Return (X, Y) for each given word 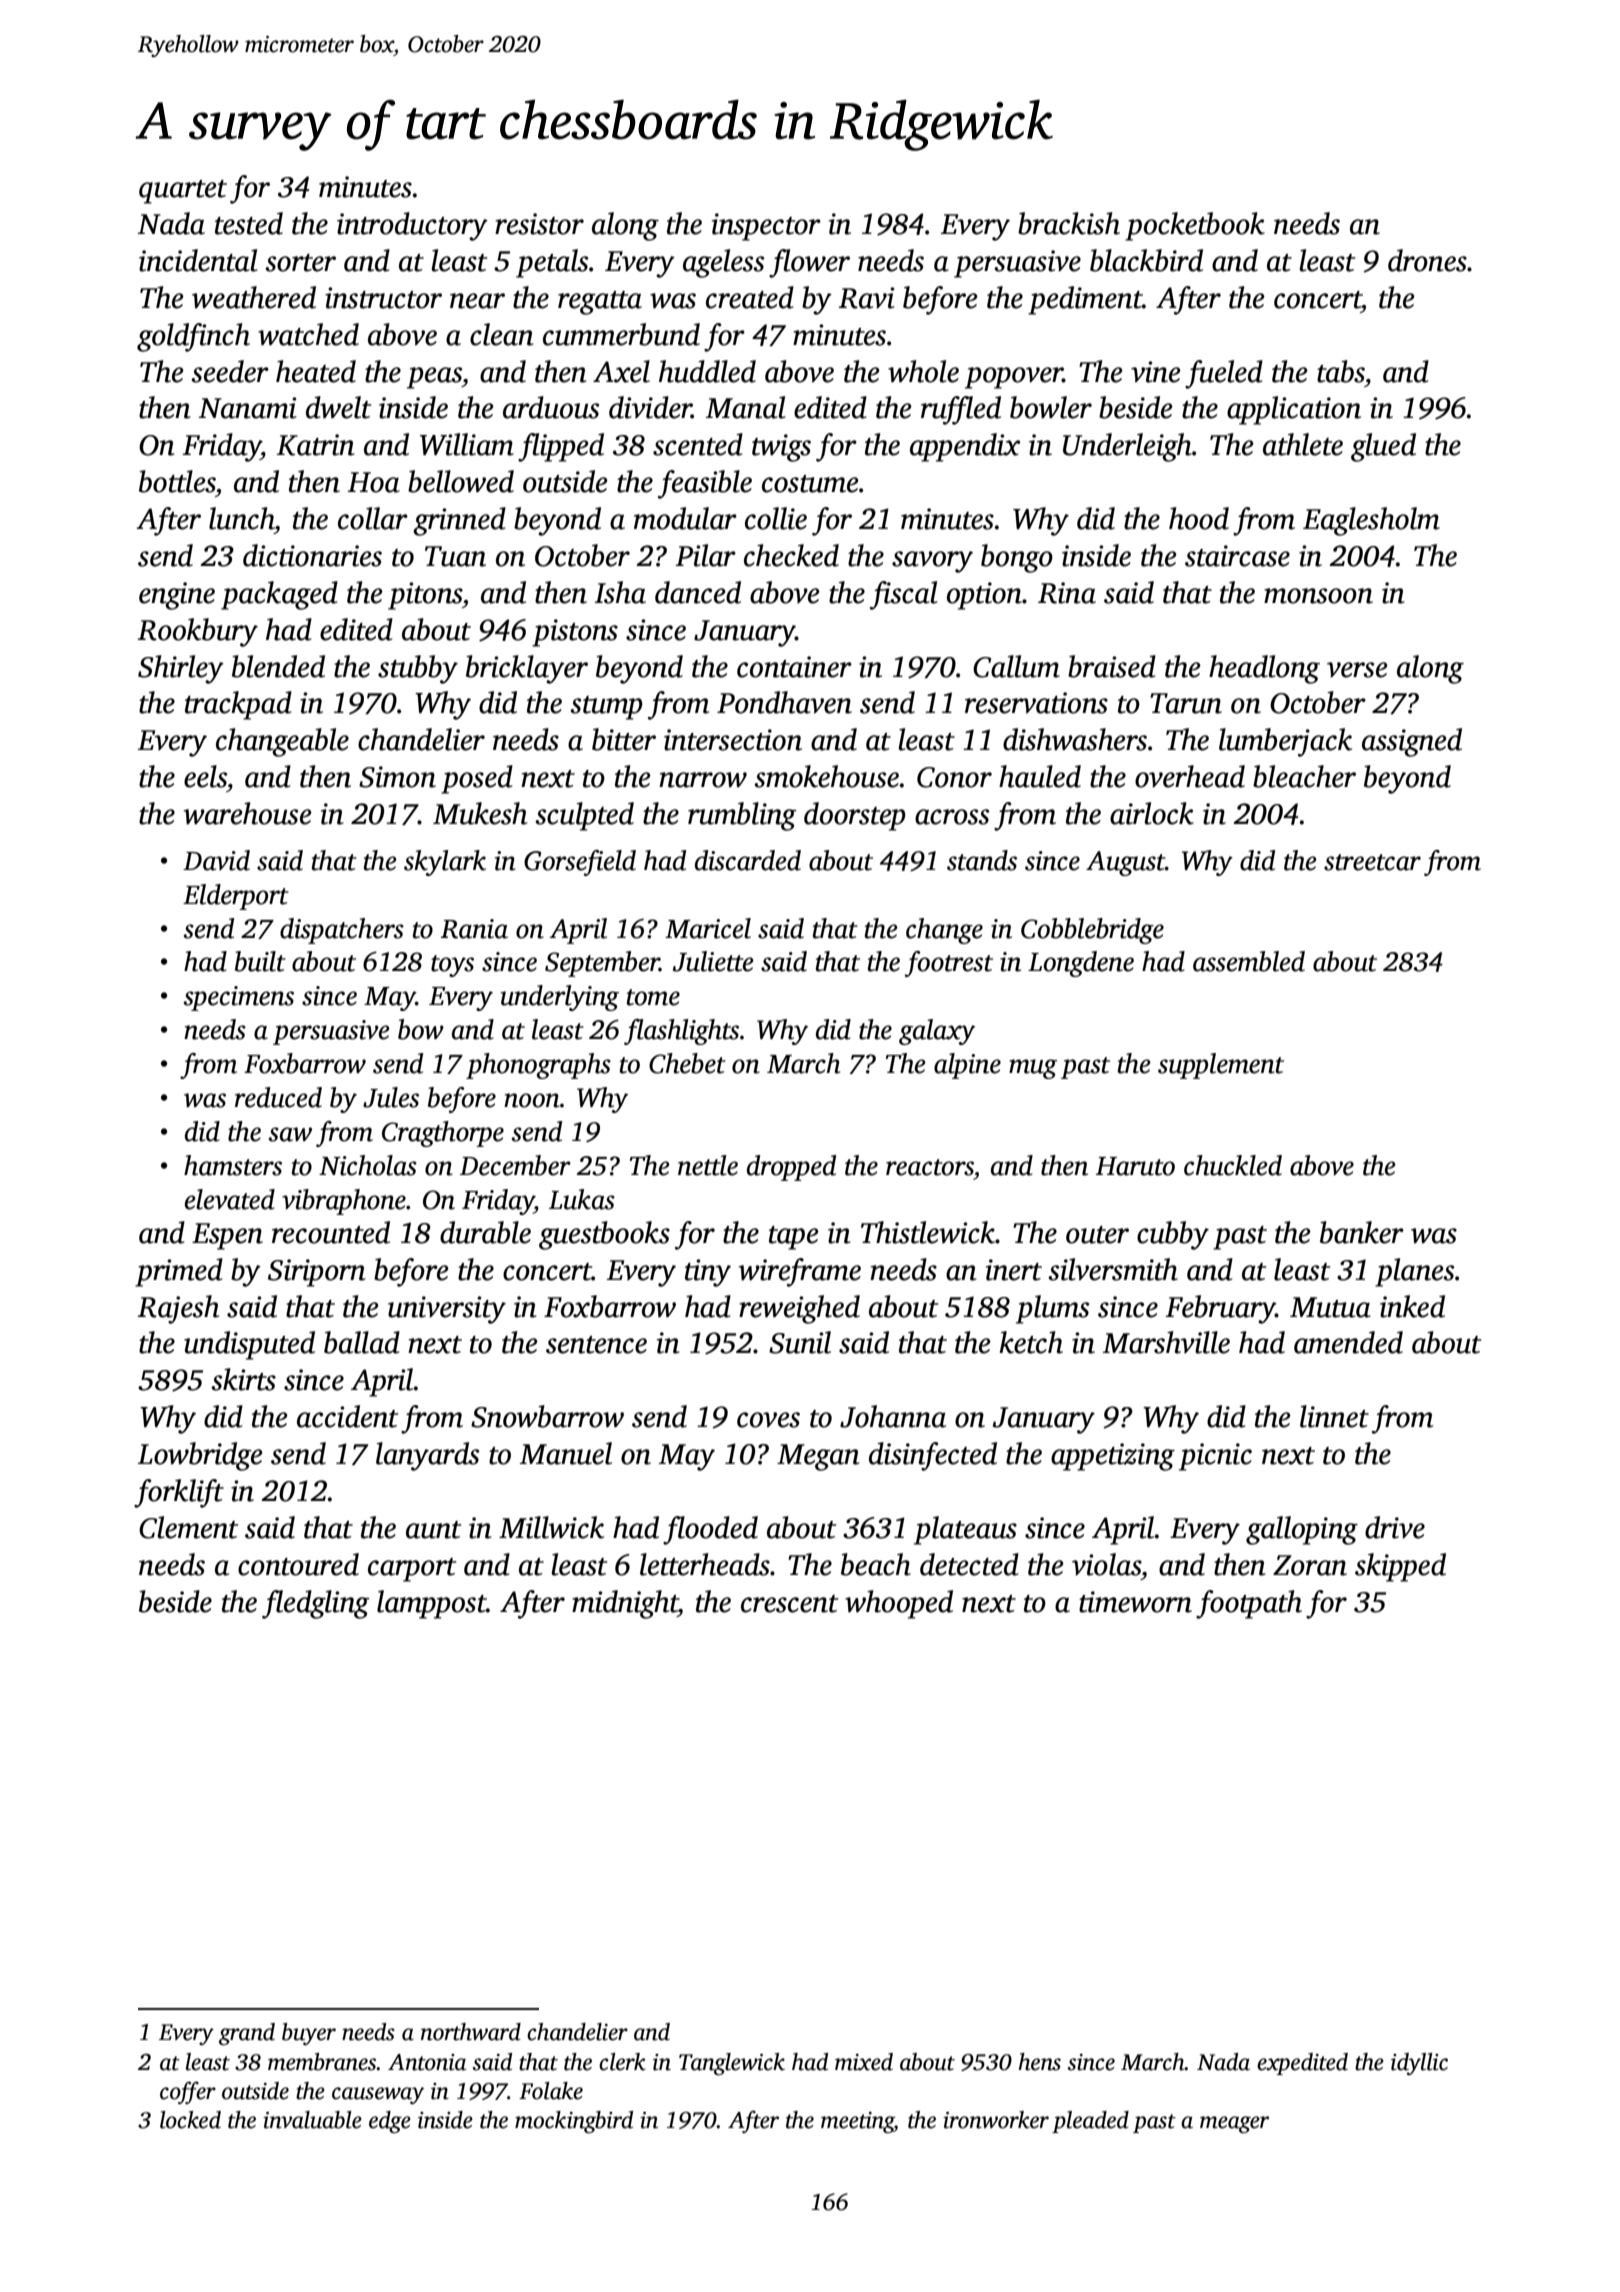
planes (1414, 1272)
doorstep (855, 816)
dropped (791, 1168)
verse (1357, 670)
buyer (309, 2034)
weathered (254, 297)
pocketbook (1195, 226)
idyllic (1419, 2064)
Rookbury (198, 632)
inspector (766, 227)
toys (452, 966)
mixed (864, 2062)
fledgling (316, 1604)
